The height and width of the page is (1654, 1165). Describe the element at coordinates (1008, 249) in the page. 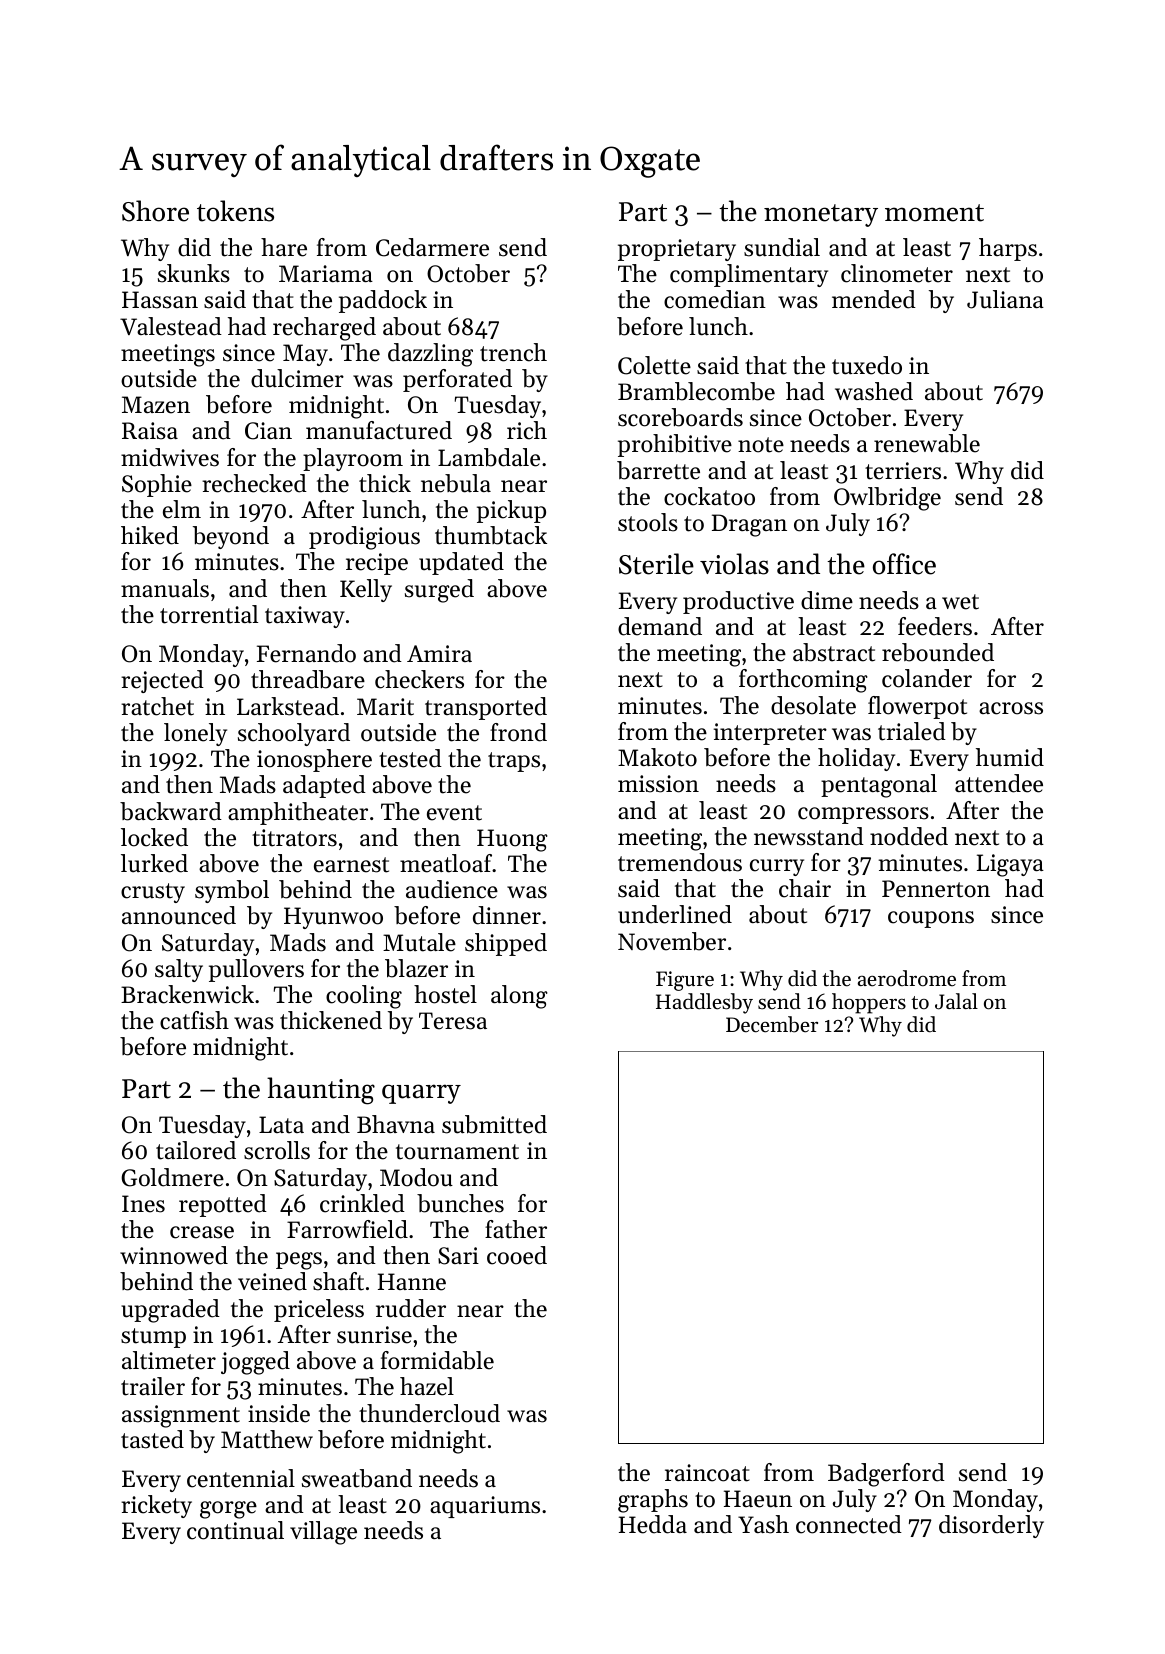

I see `harps` at that location.
